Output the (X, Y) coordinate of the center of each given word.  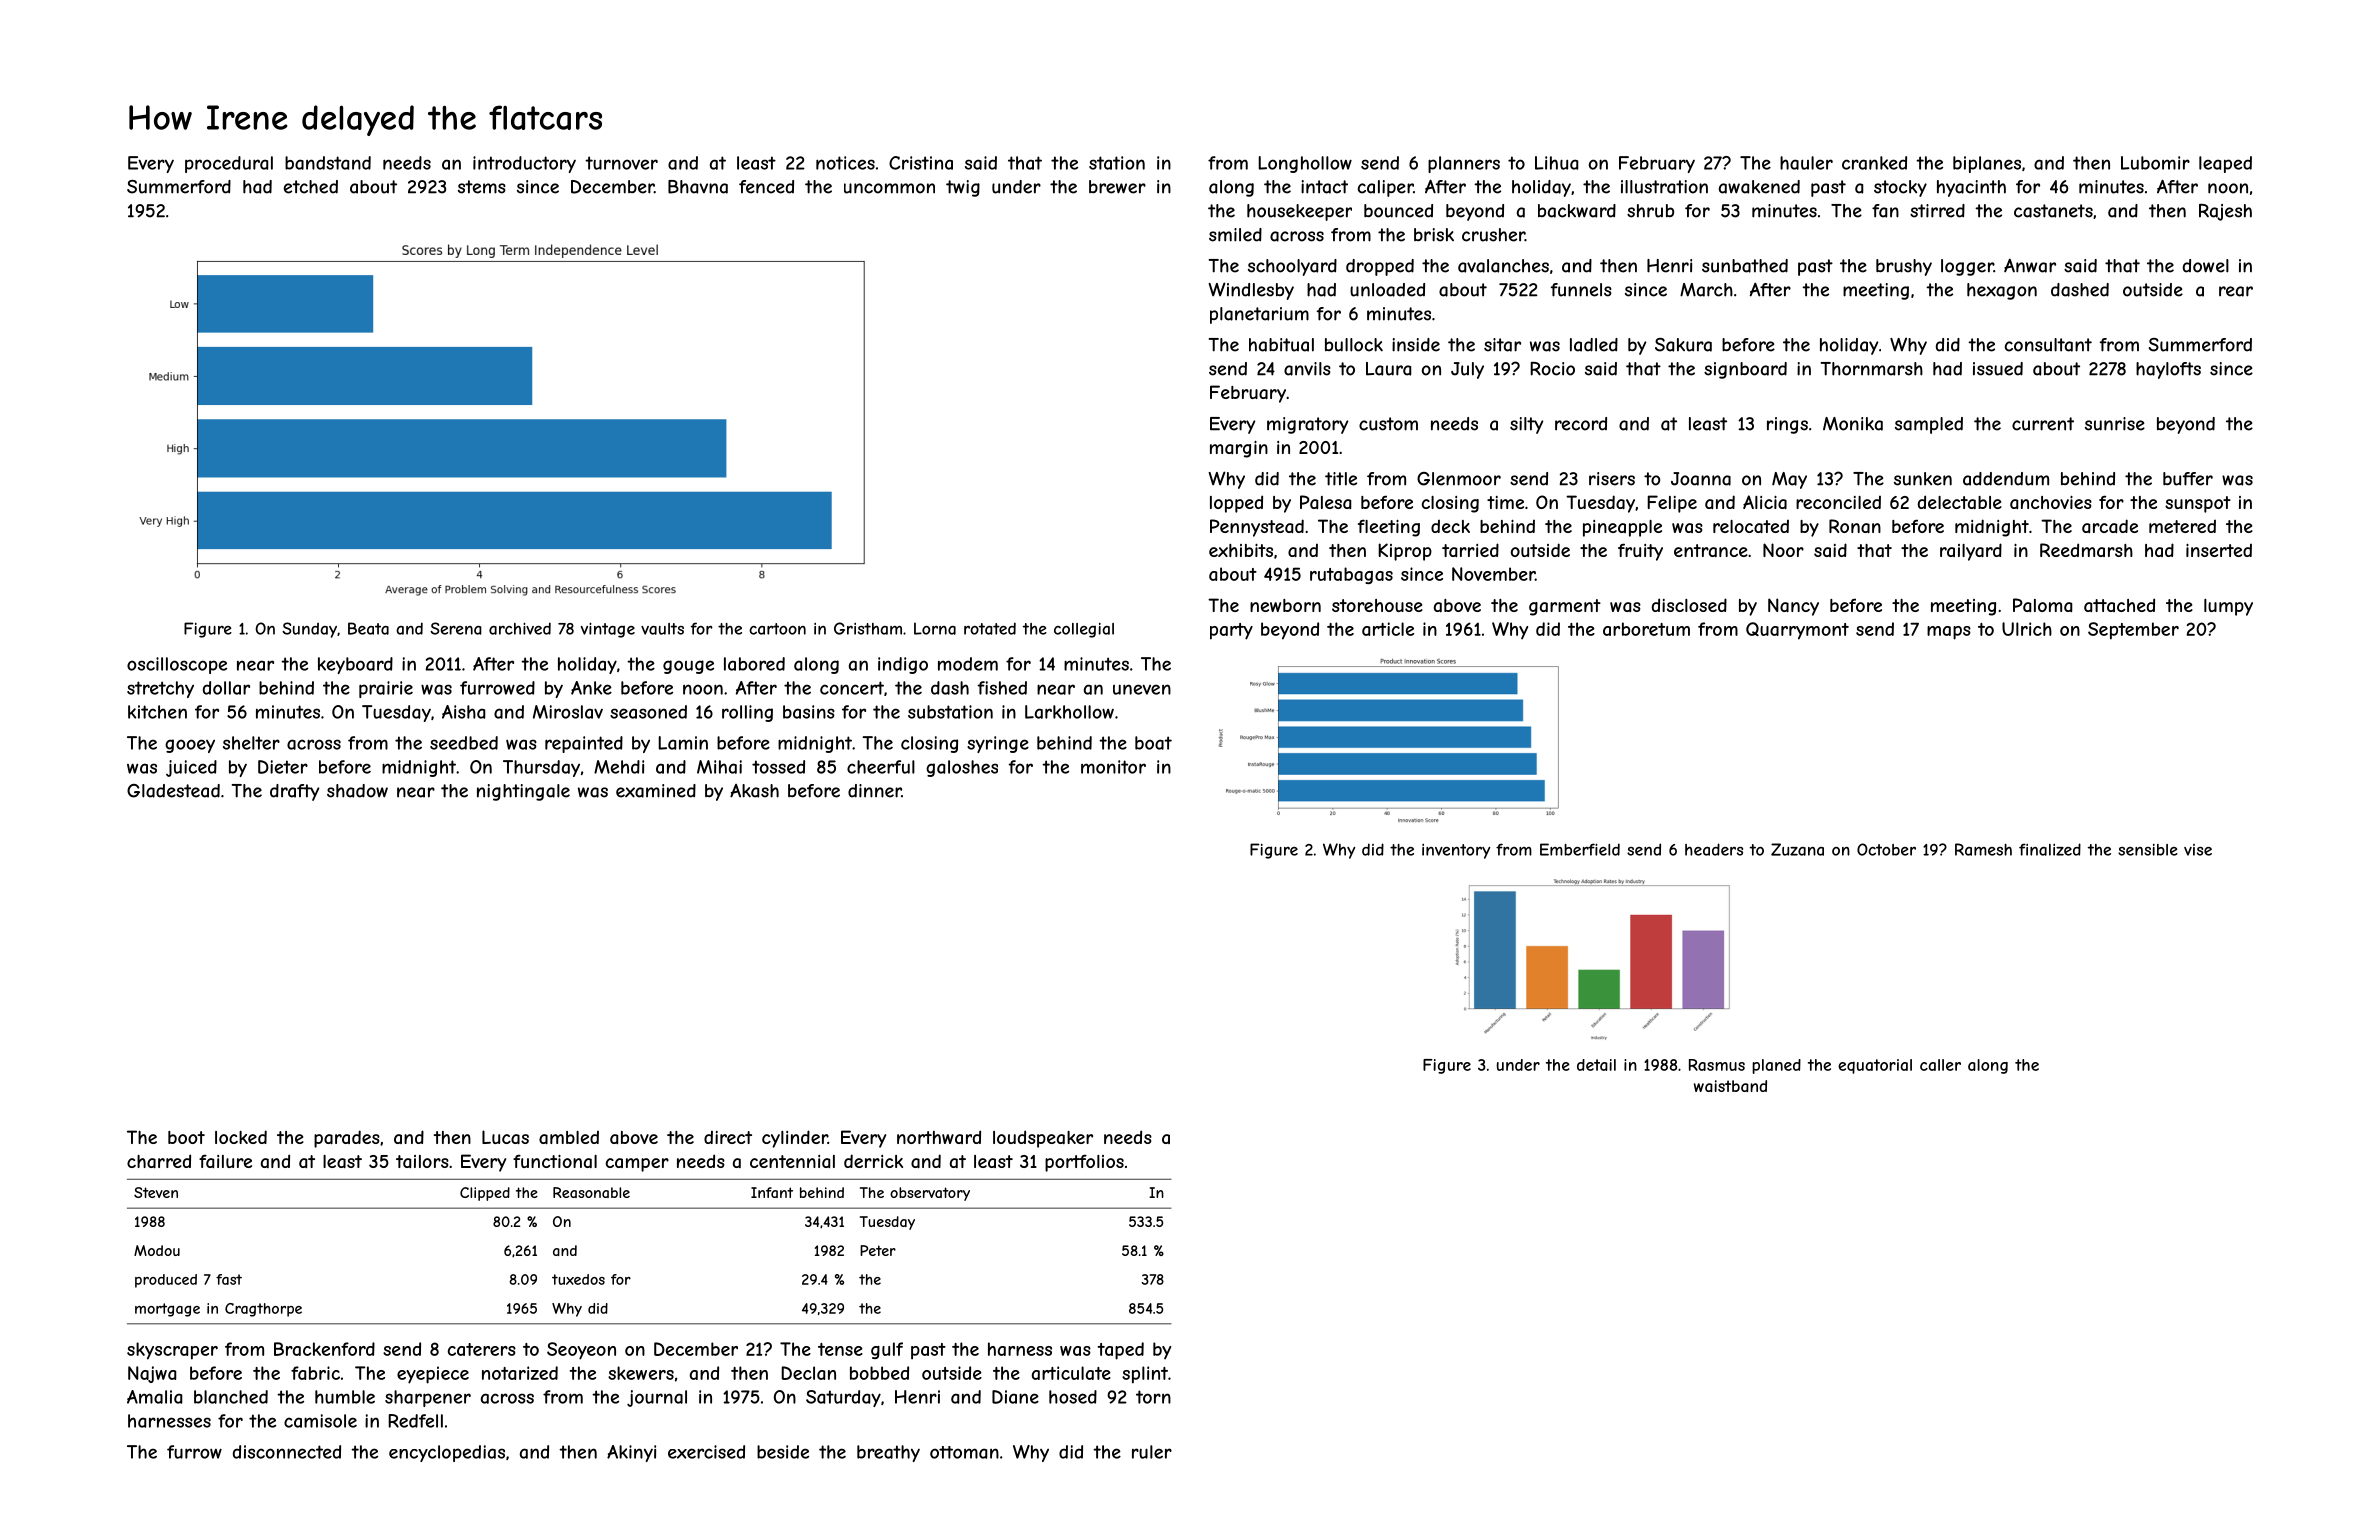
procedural (229, 164)
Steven (156, 1192)
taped (1121, 1351)
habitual (1281, 345)
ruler (1152, 1452)
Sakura (1683, 345)
